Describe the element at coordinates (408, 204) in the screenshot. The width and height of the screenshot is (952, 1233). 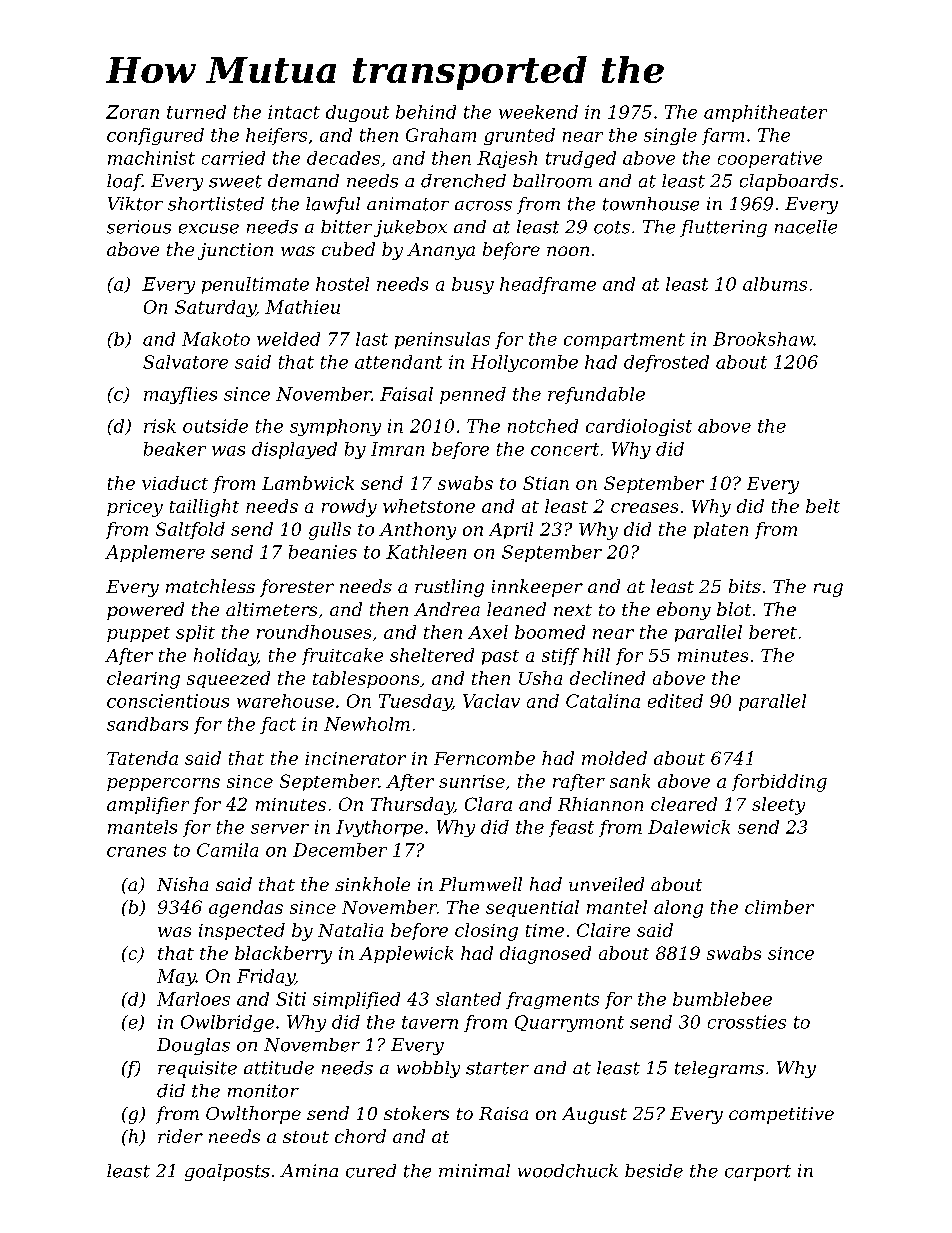
I see `animator` at that location.
